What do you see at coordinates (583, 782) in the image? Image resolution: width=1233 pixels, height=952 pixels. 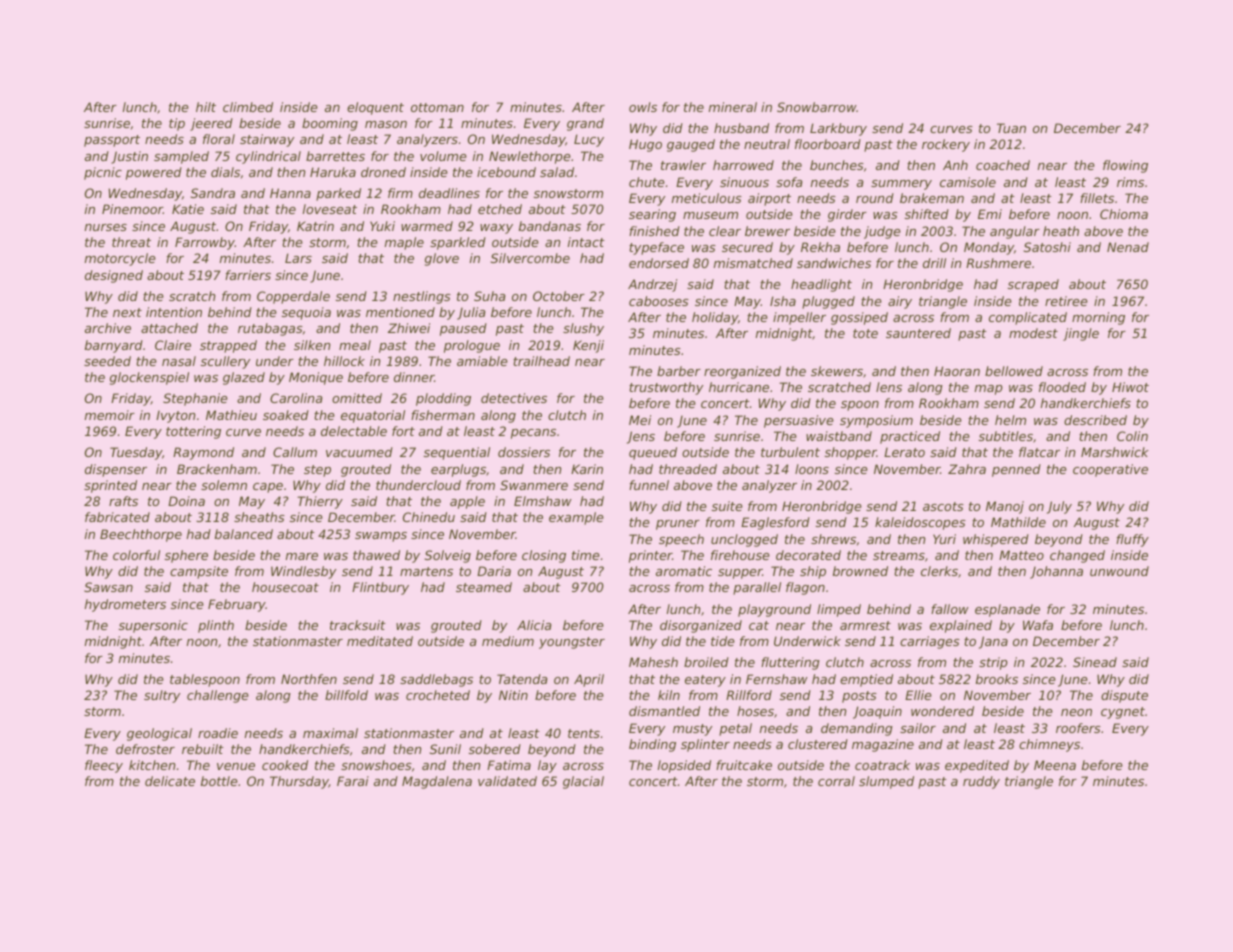 I see `glacial` at bounding box center [583, 782].
